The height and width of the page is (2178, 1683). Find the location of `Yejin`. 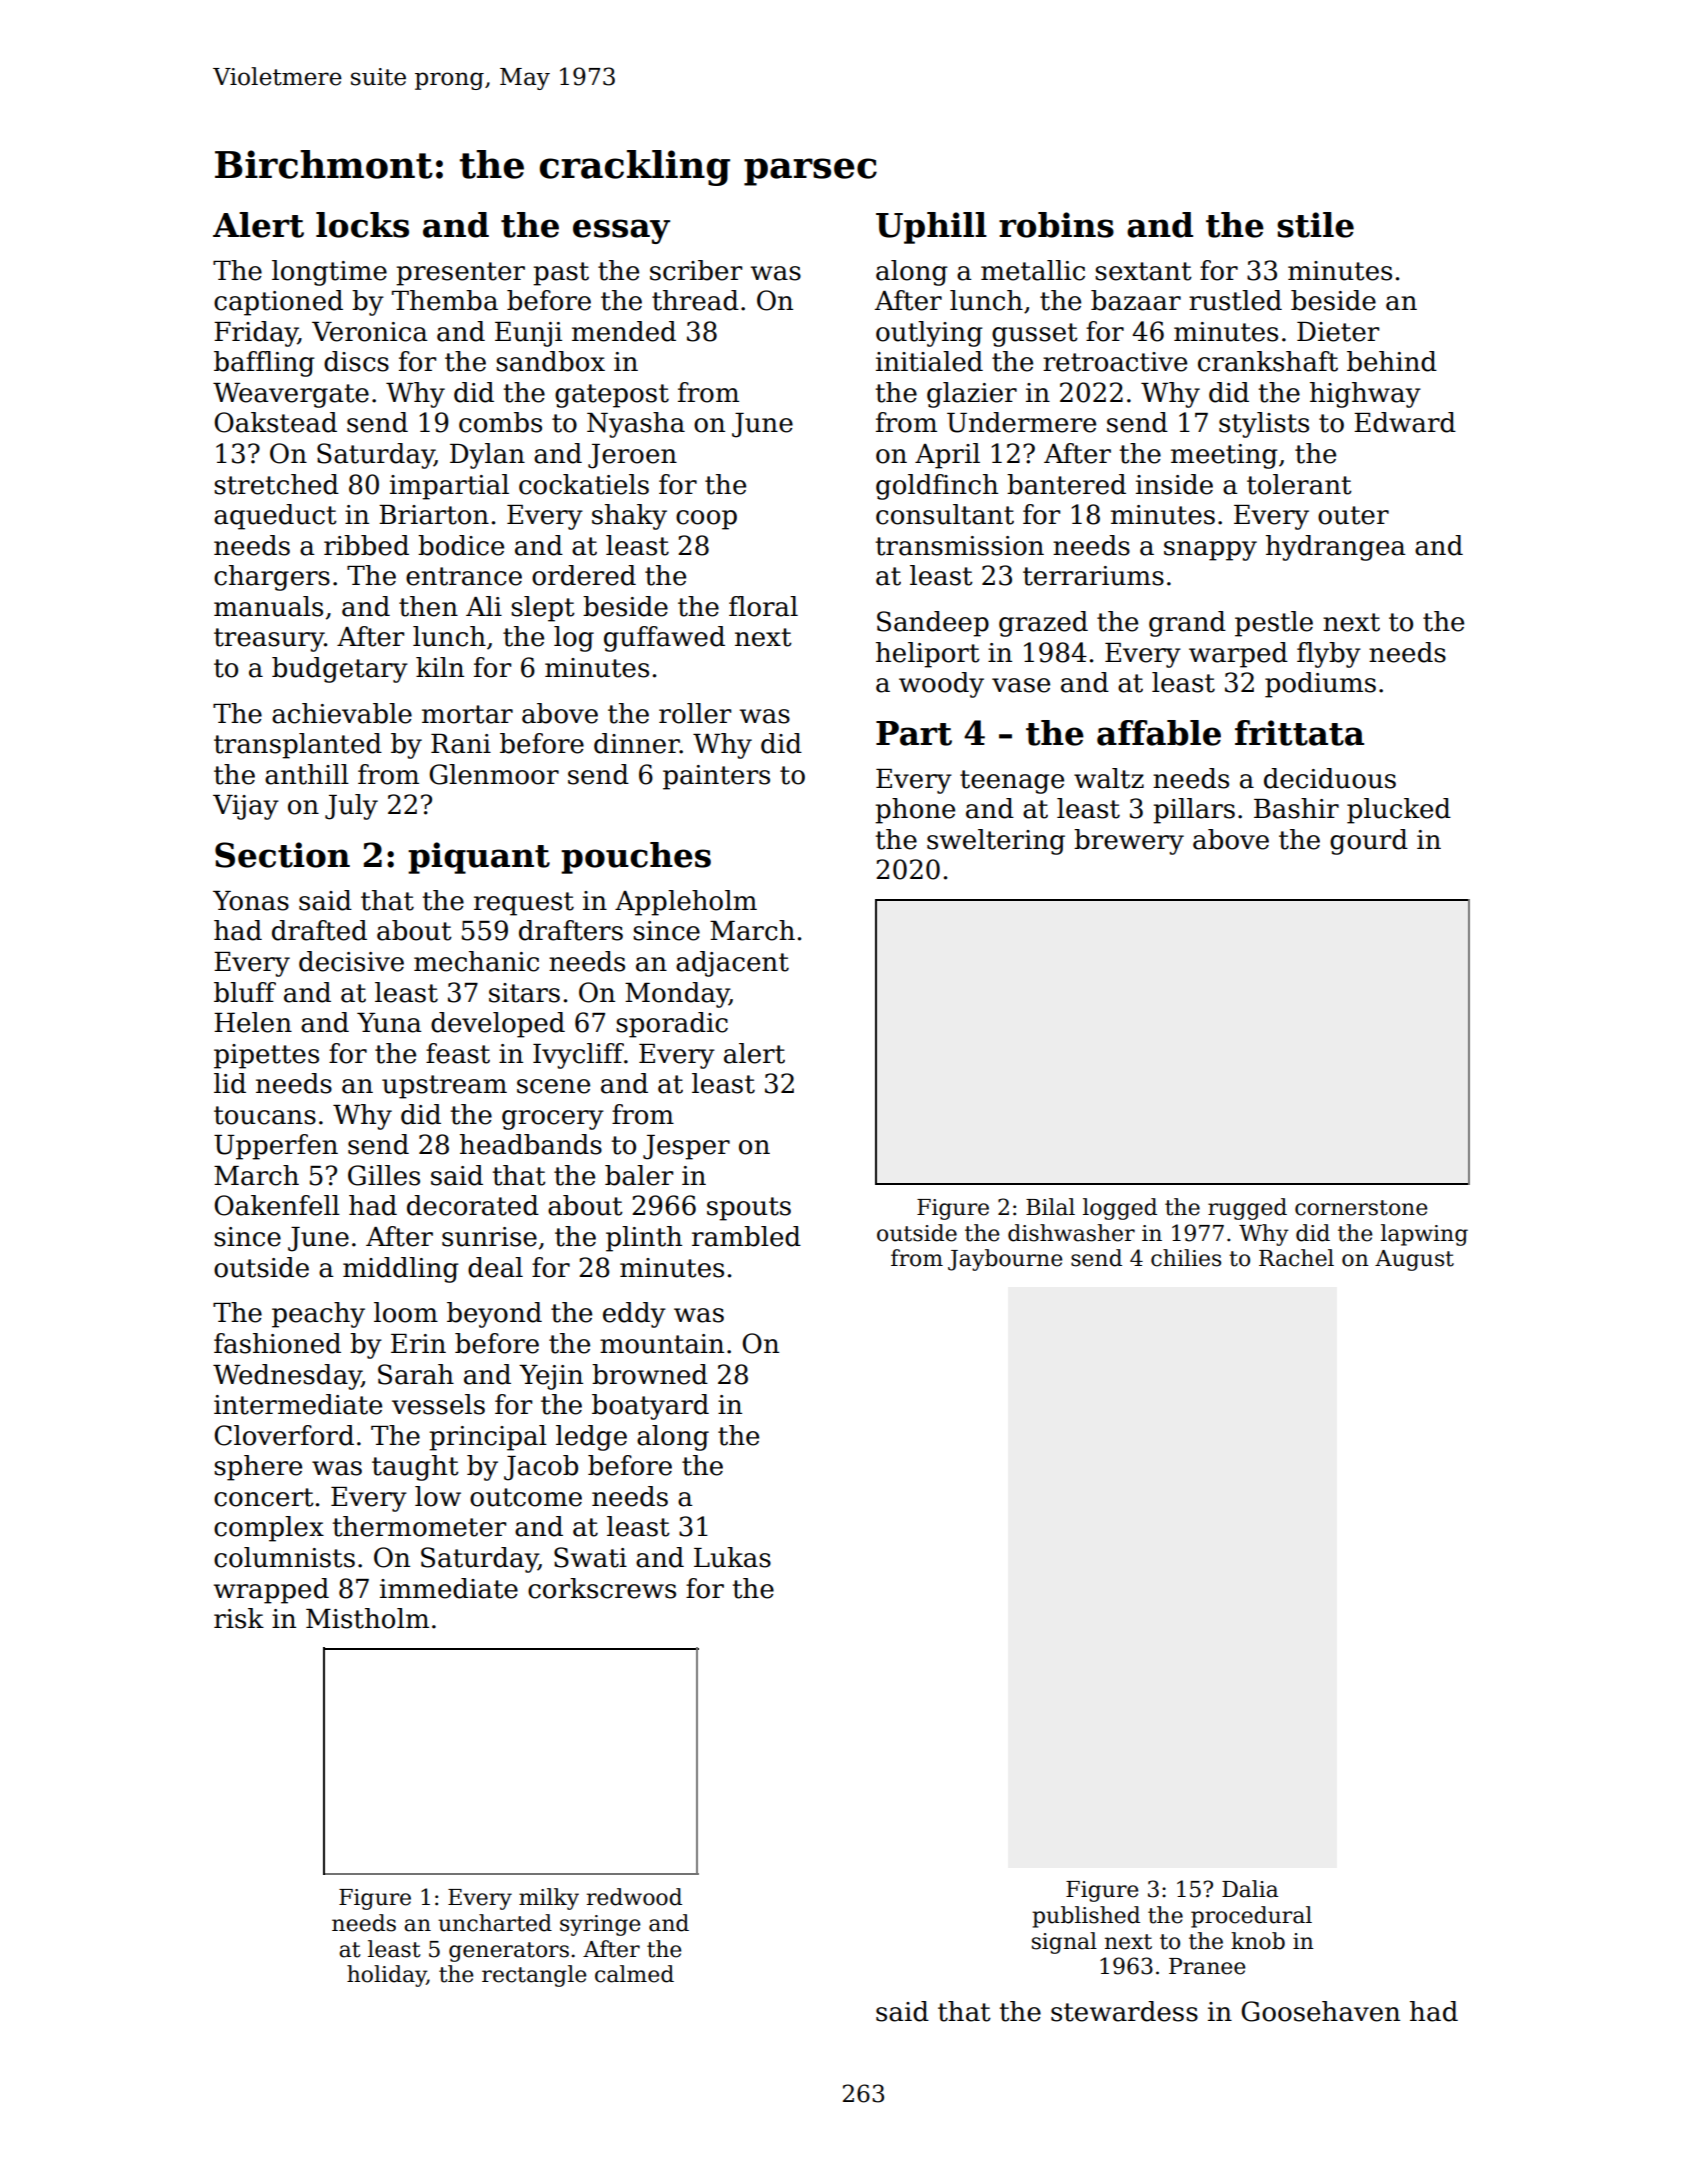

Yejin is located at coordinates (551, 1377).
